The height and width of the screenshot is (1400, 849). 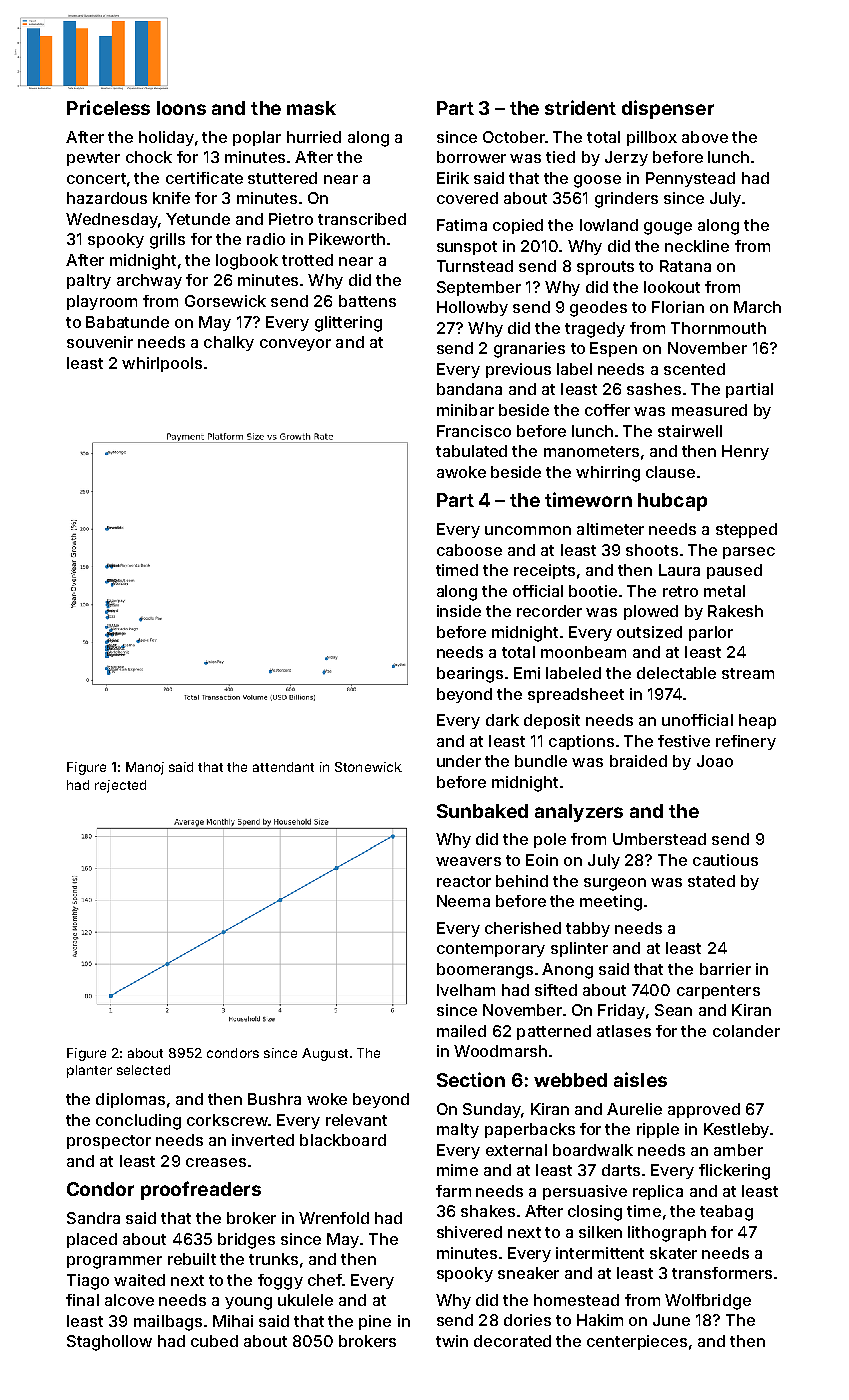 I want to click on cautious, so click(x=725, y=860).
